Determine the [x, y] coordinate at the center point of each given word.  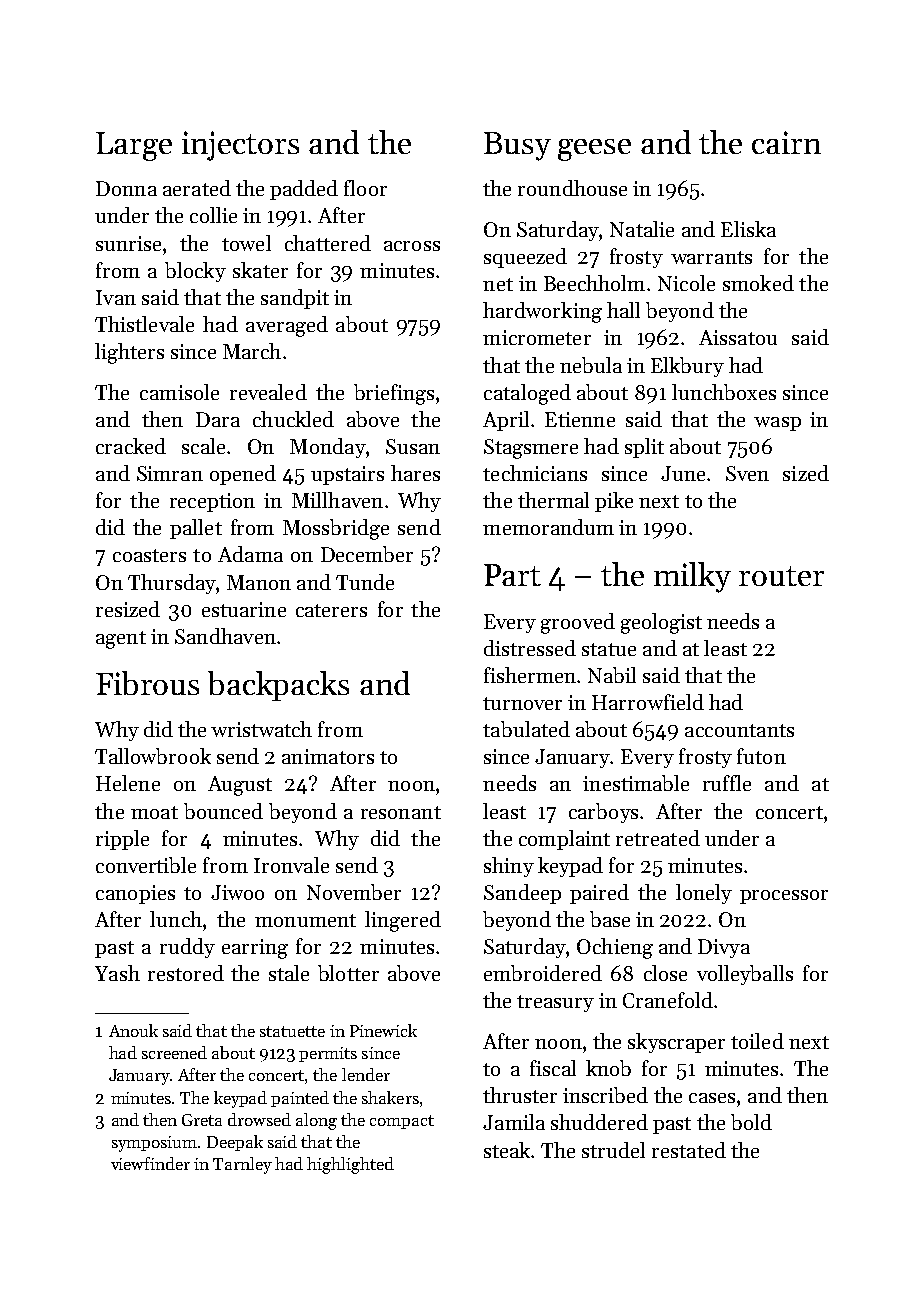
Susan [413, 446]
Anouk [133, 1030]
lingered [403, 921]
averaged [287, 326]
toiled [757, 1041]
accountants [739, 730]
